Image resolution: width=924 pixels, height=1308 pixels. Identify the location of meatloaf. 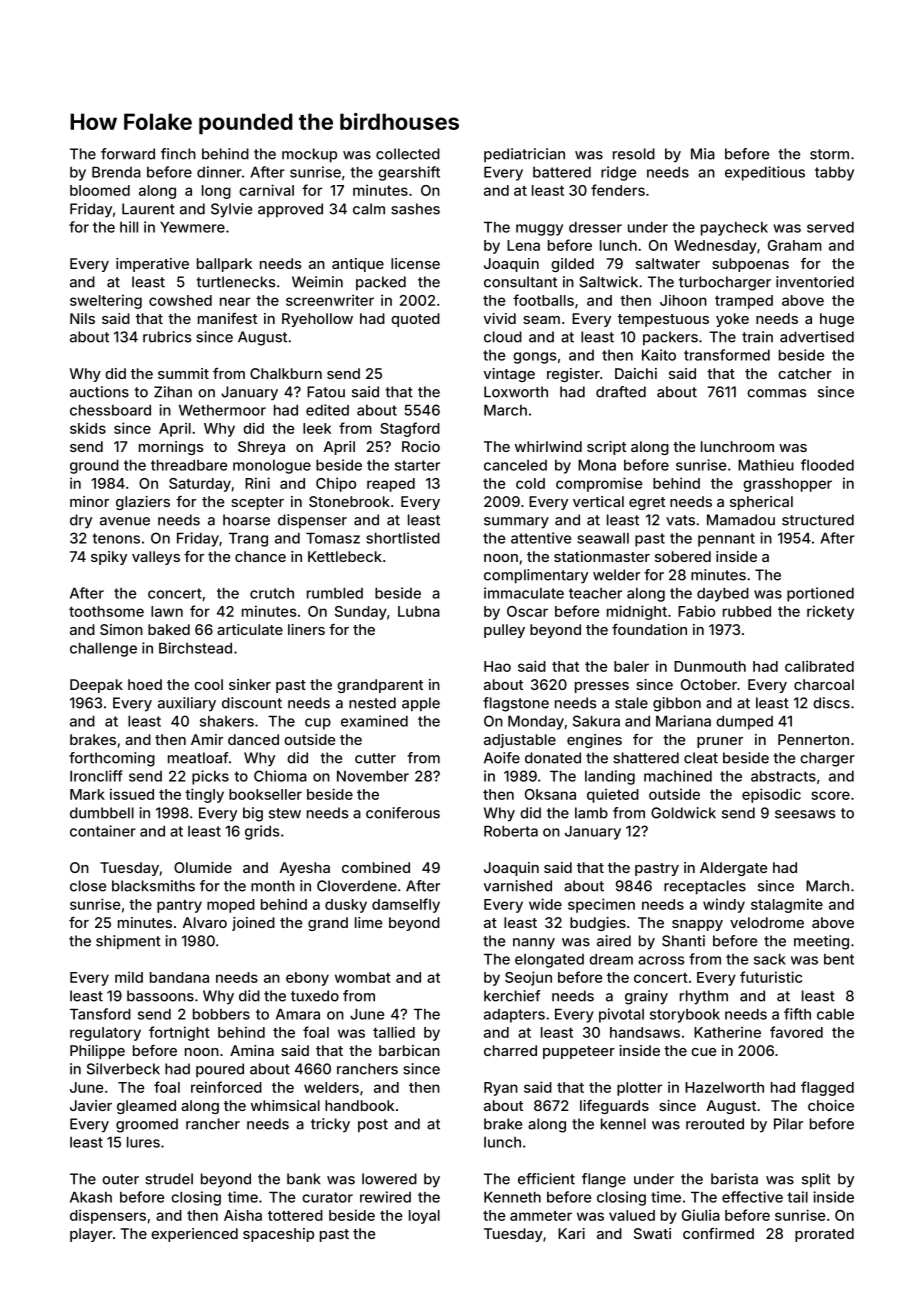
(198, 758).
